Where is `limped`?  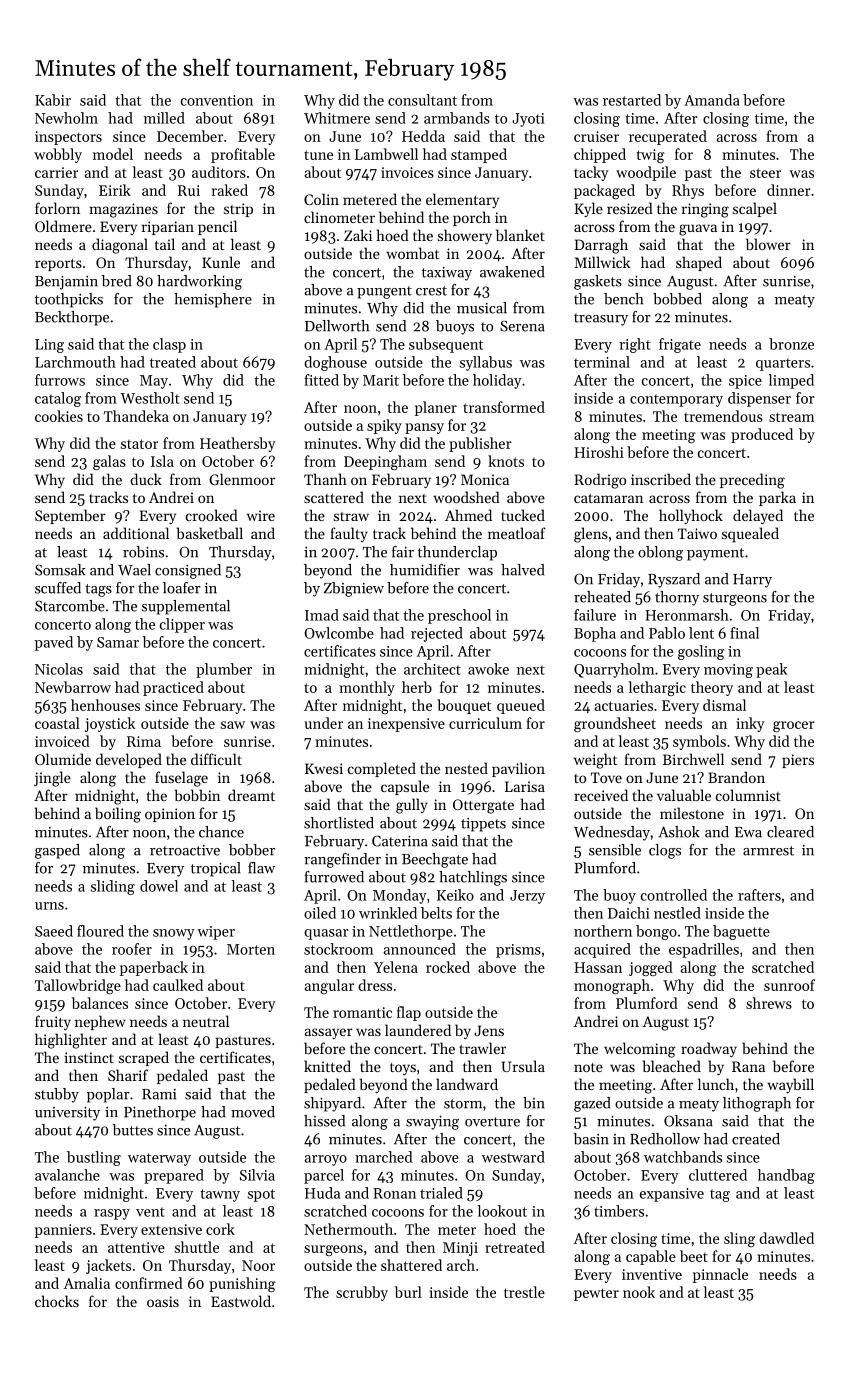 limped is located at coordinates (791, 381).
